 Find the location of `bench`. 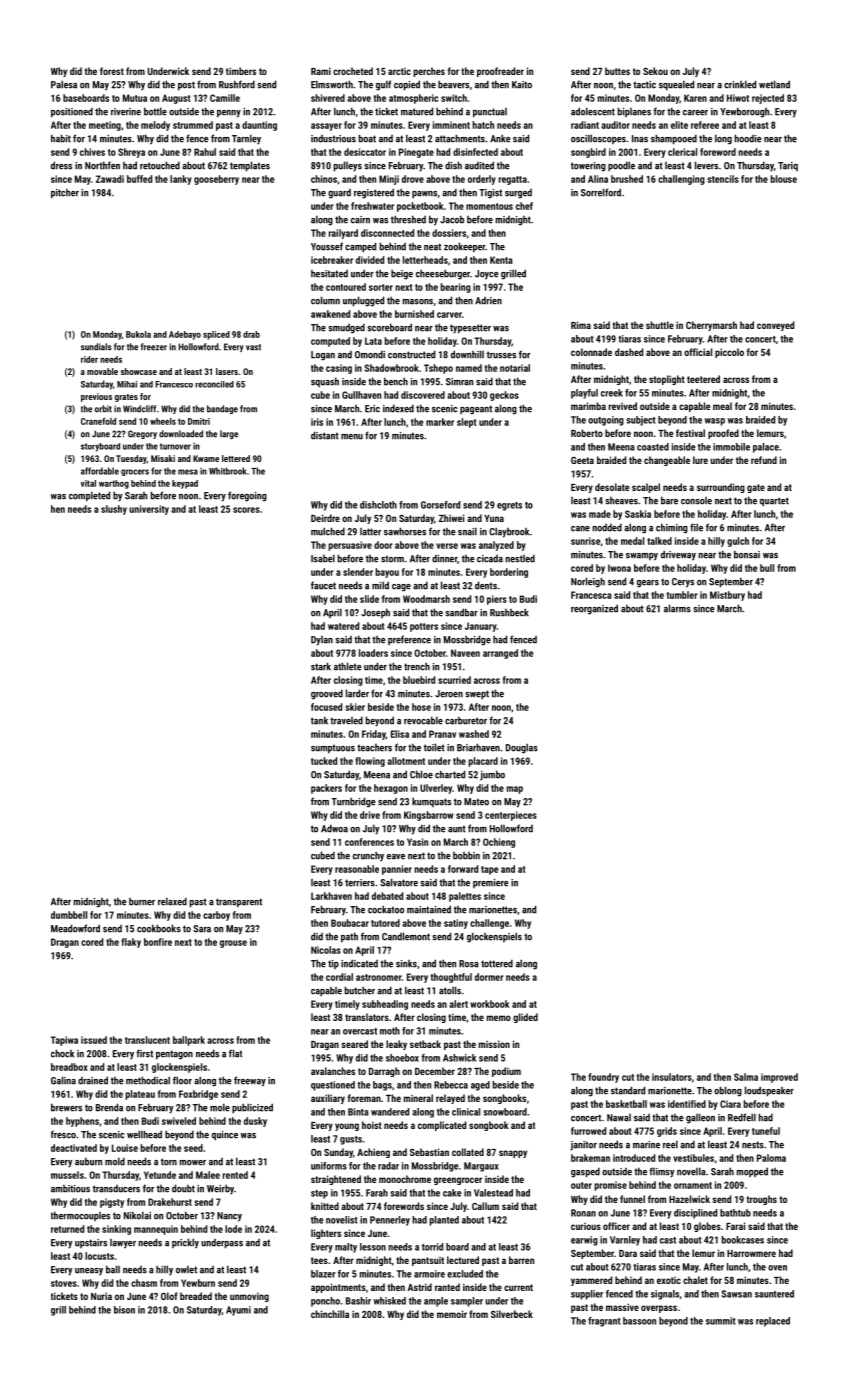

bench is located at coordinates (396, 381).
